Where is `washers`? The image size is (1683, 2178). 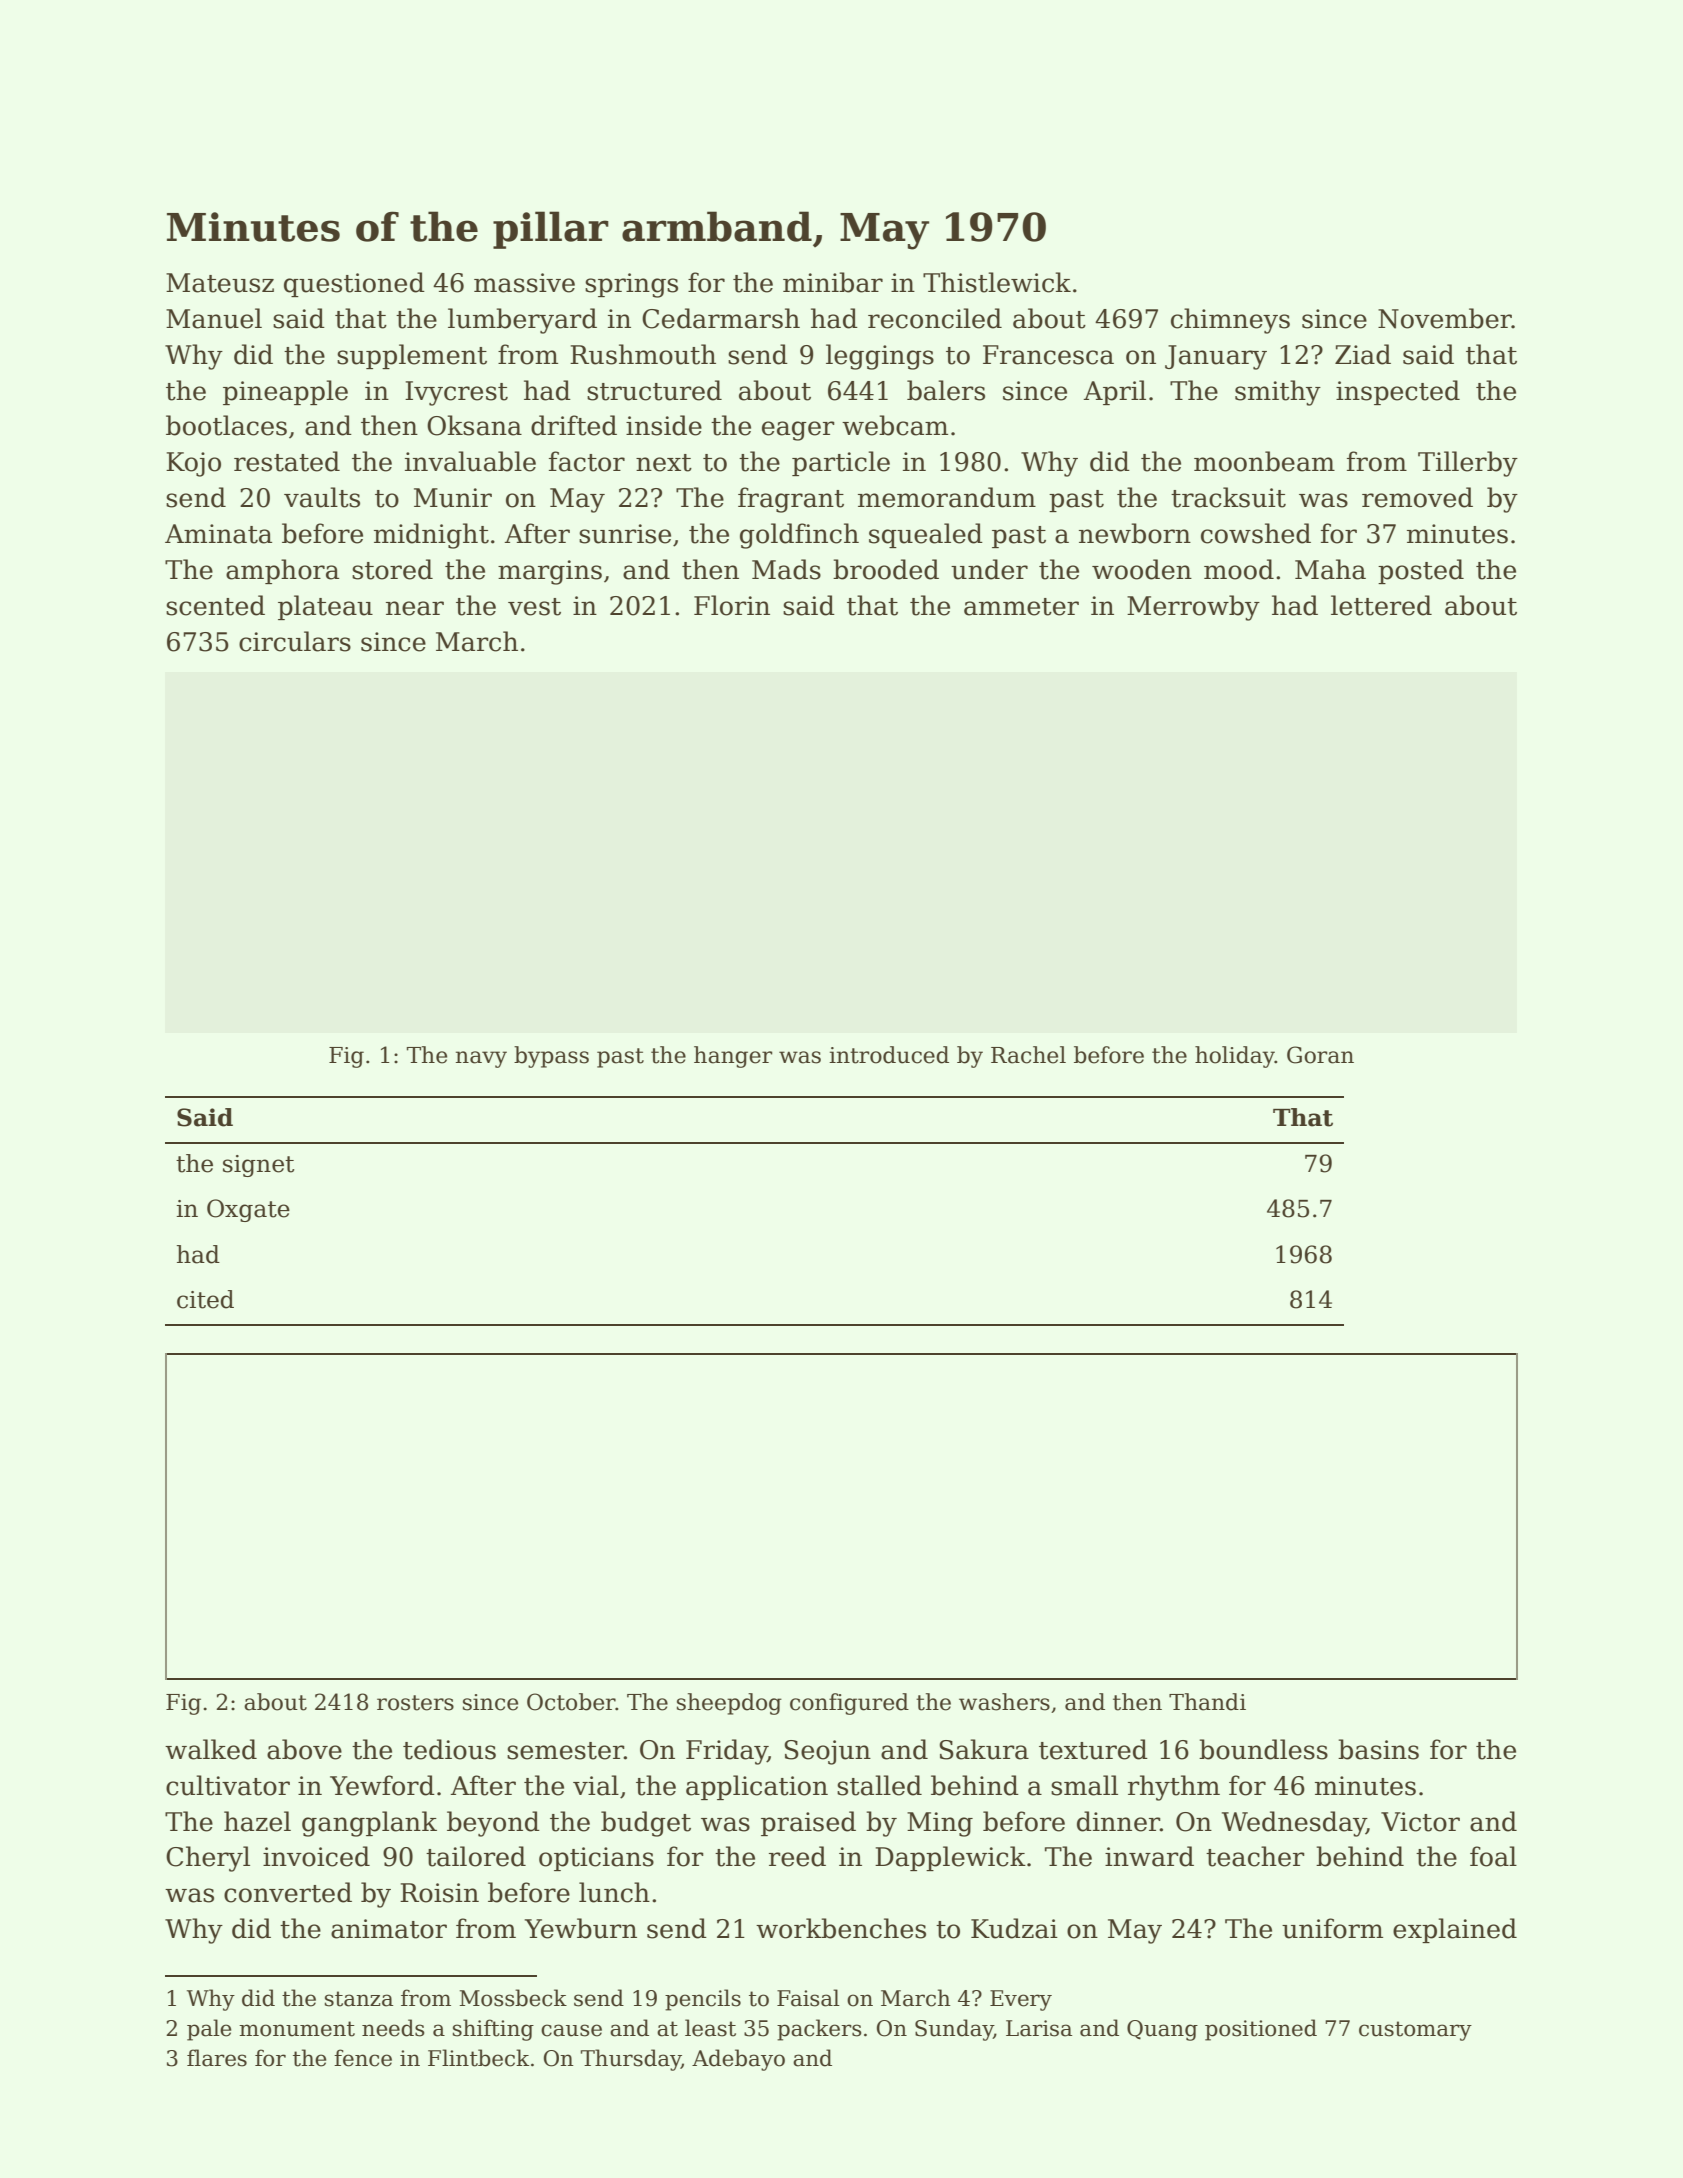 washers is located at coordinates (1004, 1702).
